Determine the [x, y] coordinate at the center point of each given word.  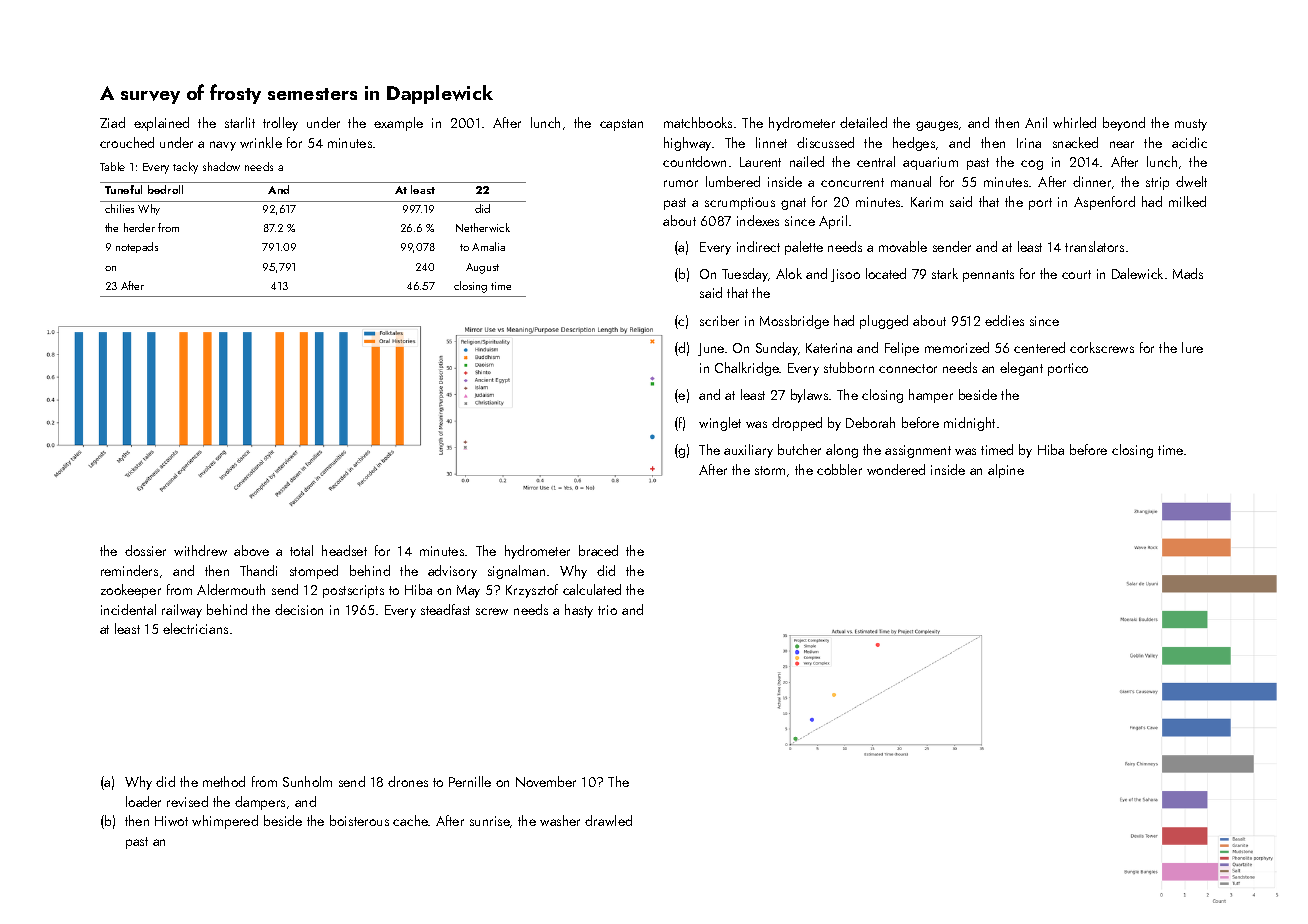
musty [1191, 125]
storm [770, 470]
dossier [145, 550]
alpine [1006, 471]
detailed [863, 122]
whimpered [225, 822]
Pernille [470, 781]
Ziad [112, 122]
